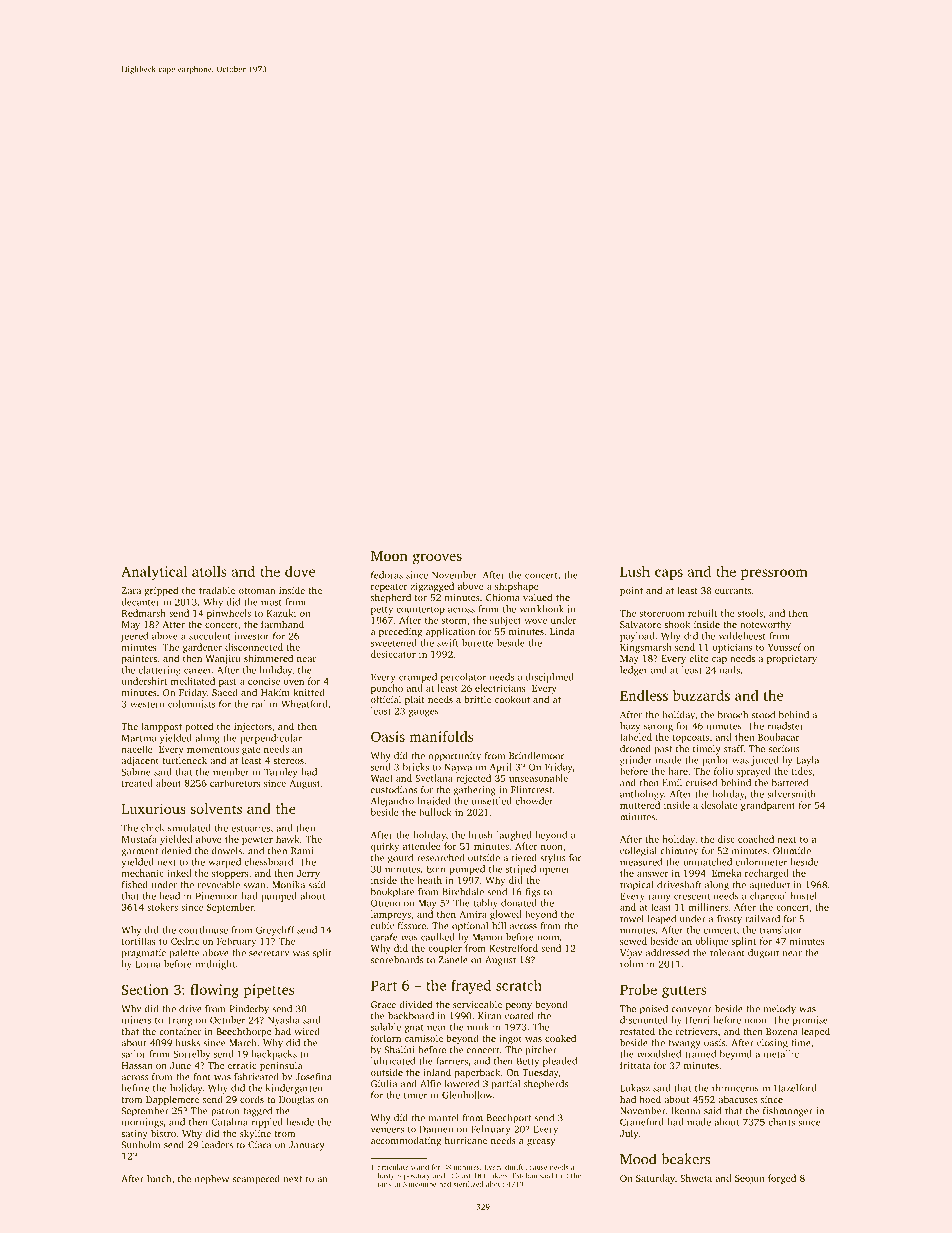 The image size is (952, 1233). Describe the element at coordinates (152, 828) in the screenshot. I see `chick` at that location.
